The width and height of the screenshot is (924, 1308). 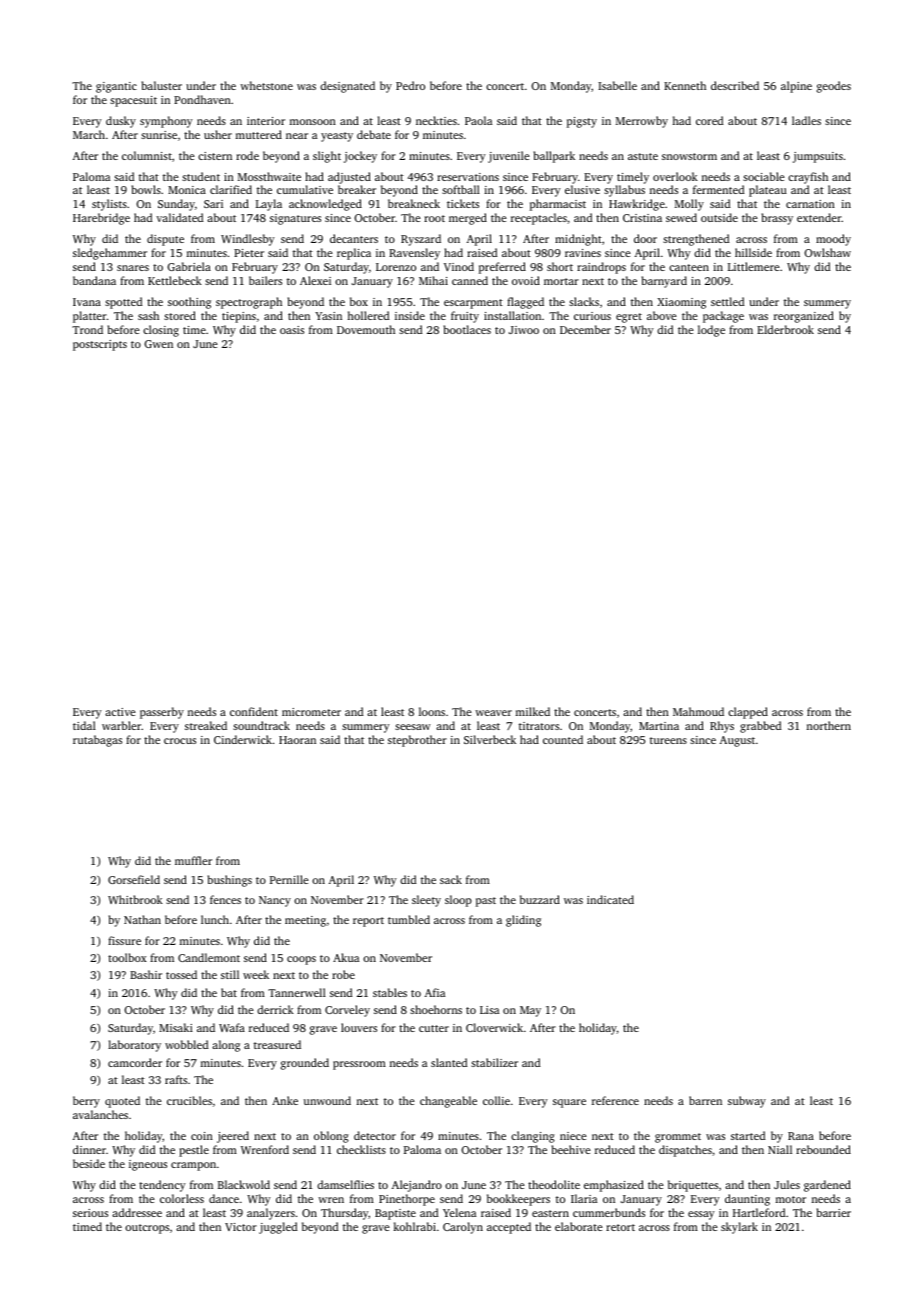 I want to click on Kenneth, so click(x=685, y=85).
